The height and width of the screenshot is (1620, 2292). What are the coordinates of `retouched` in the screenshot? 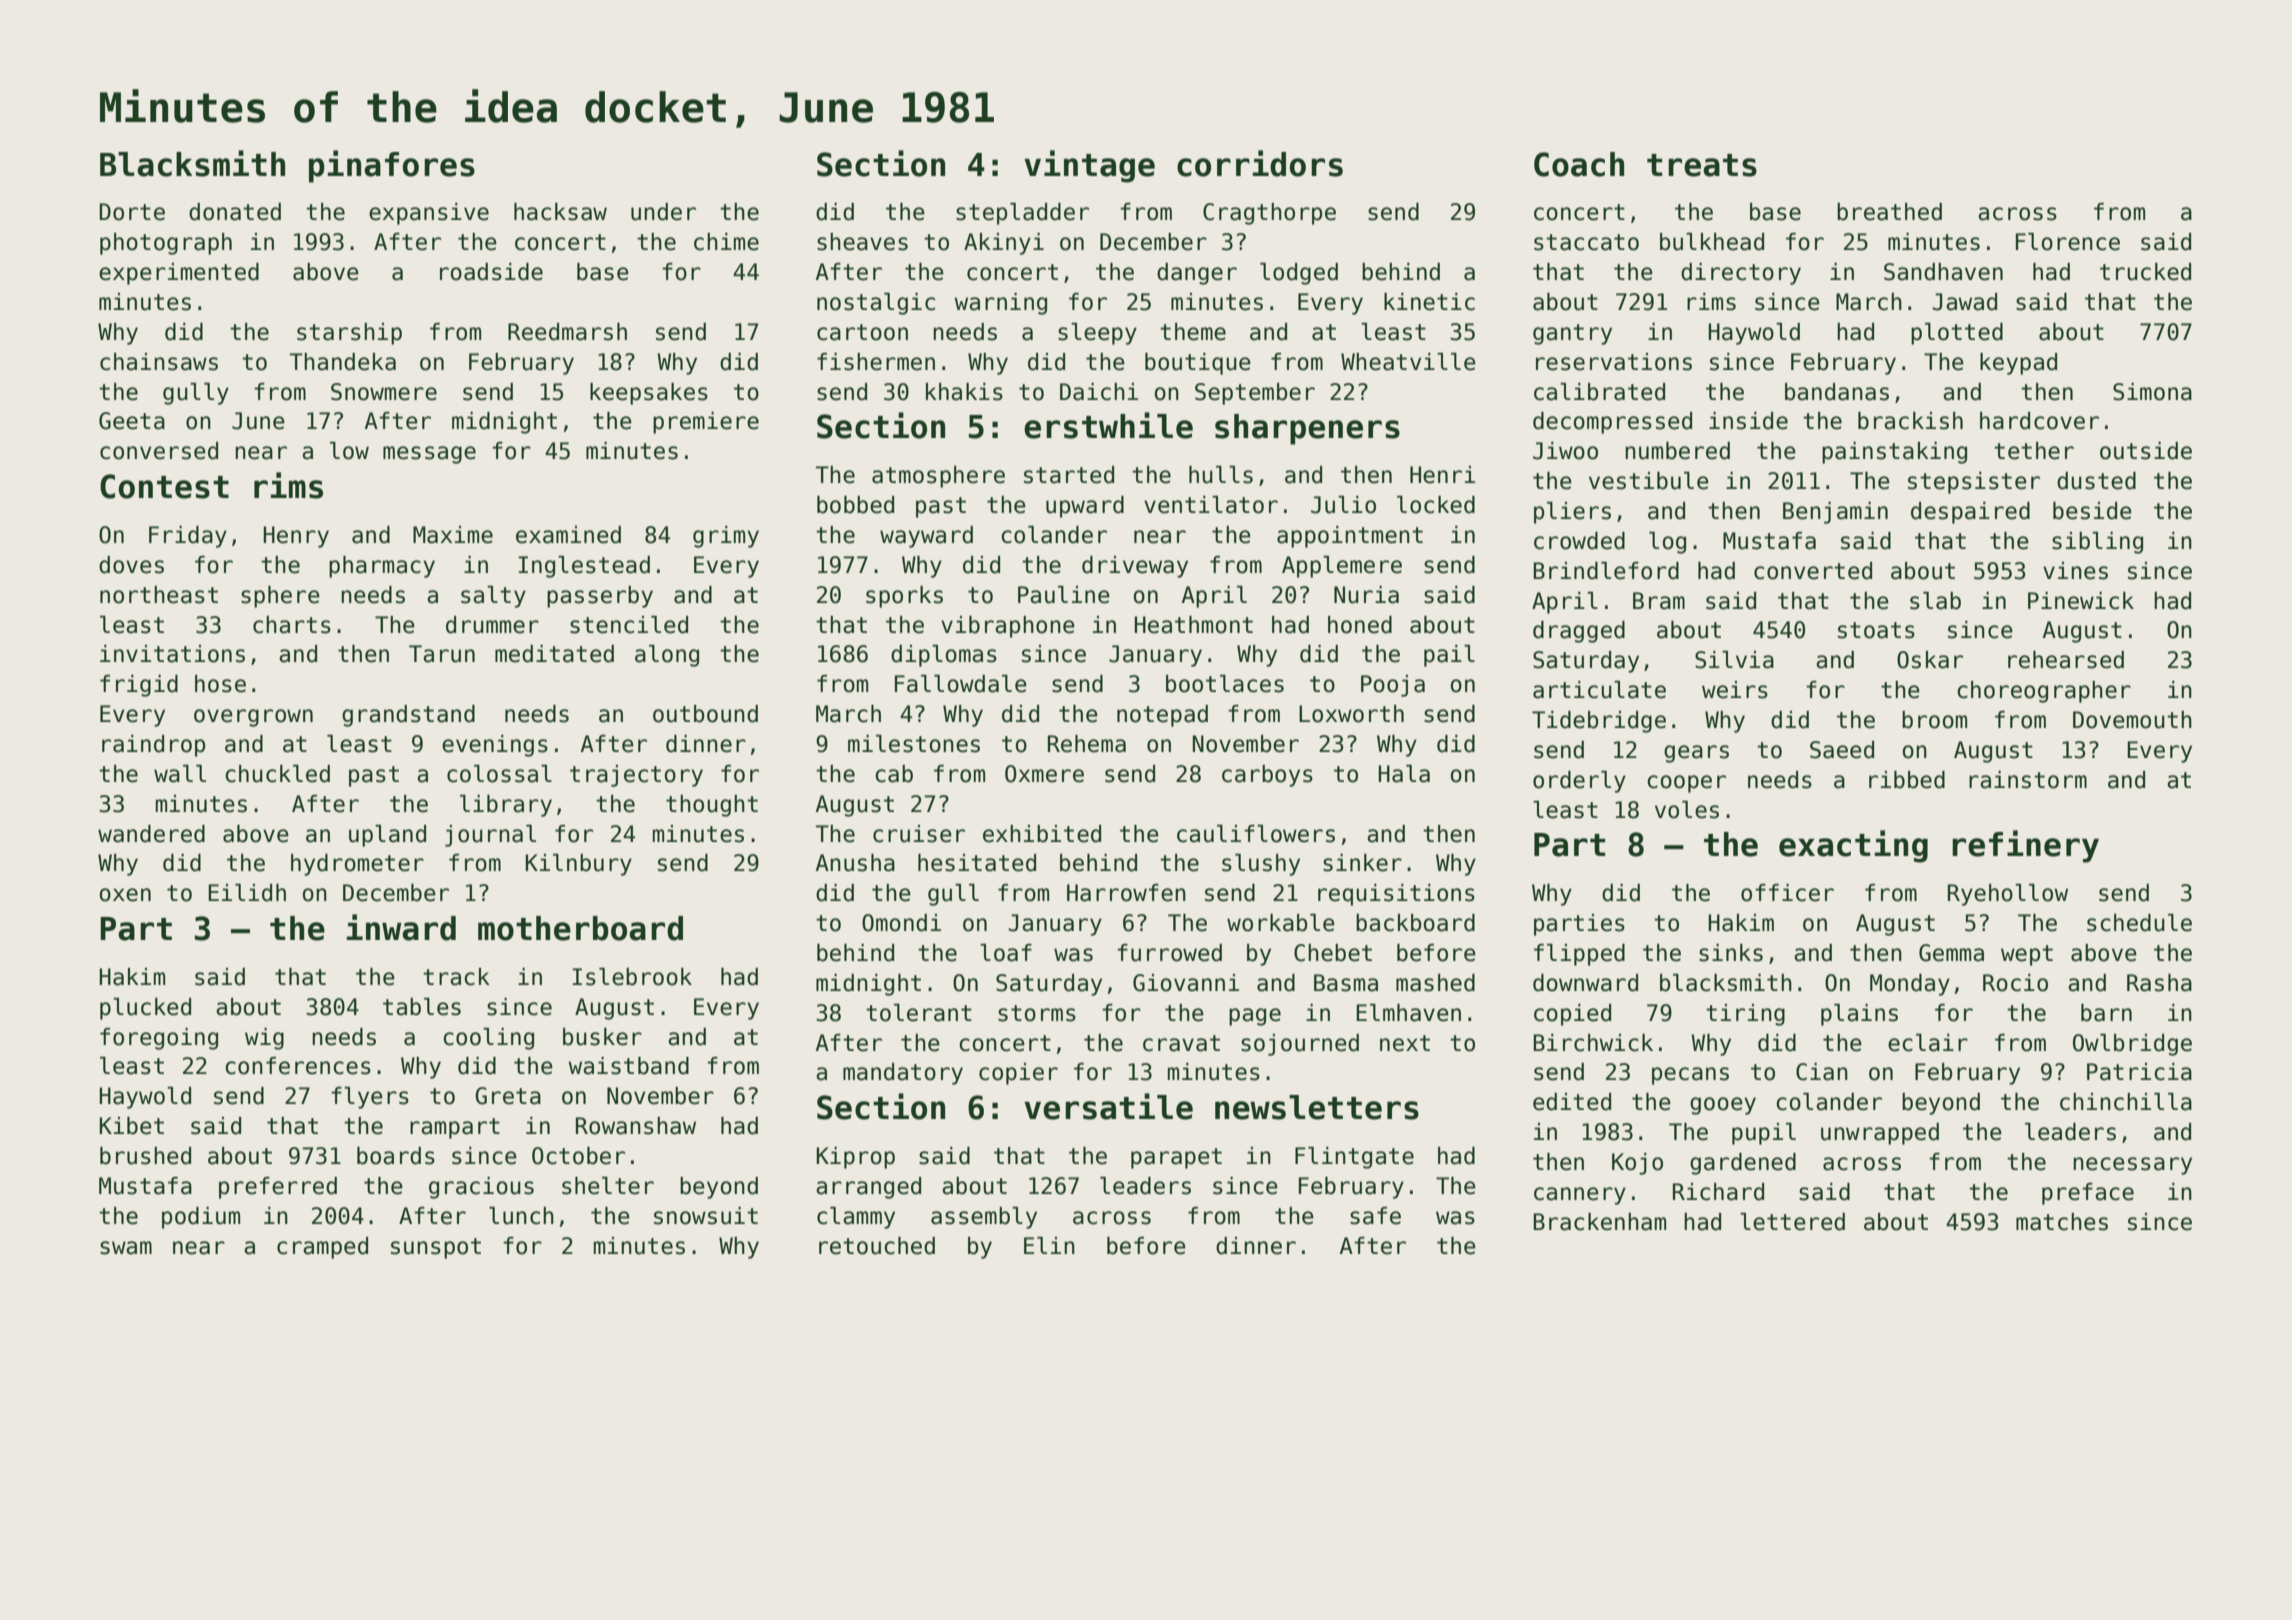 It's located at (877, 1246).
